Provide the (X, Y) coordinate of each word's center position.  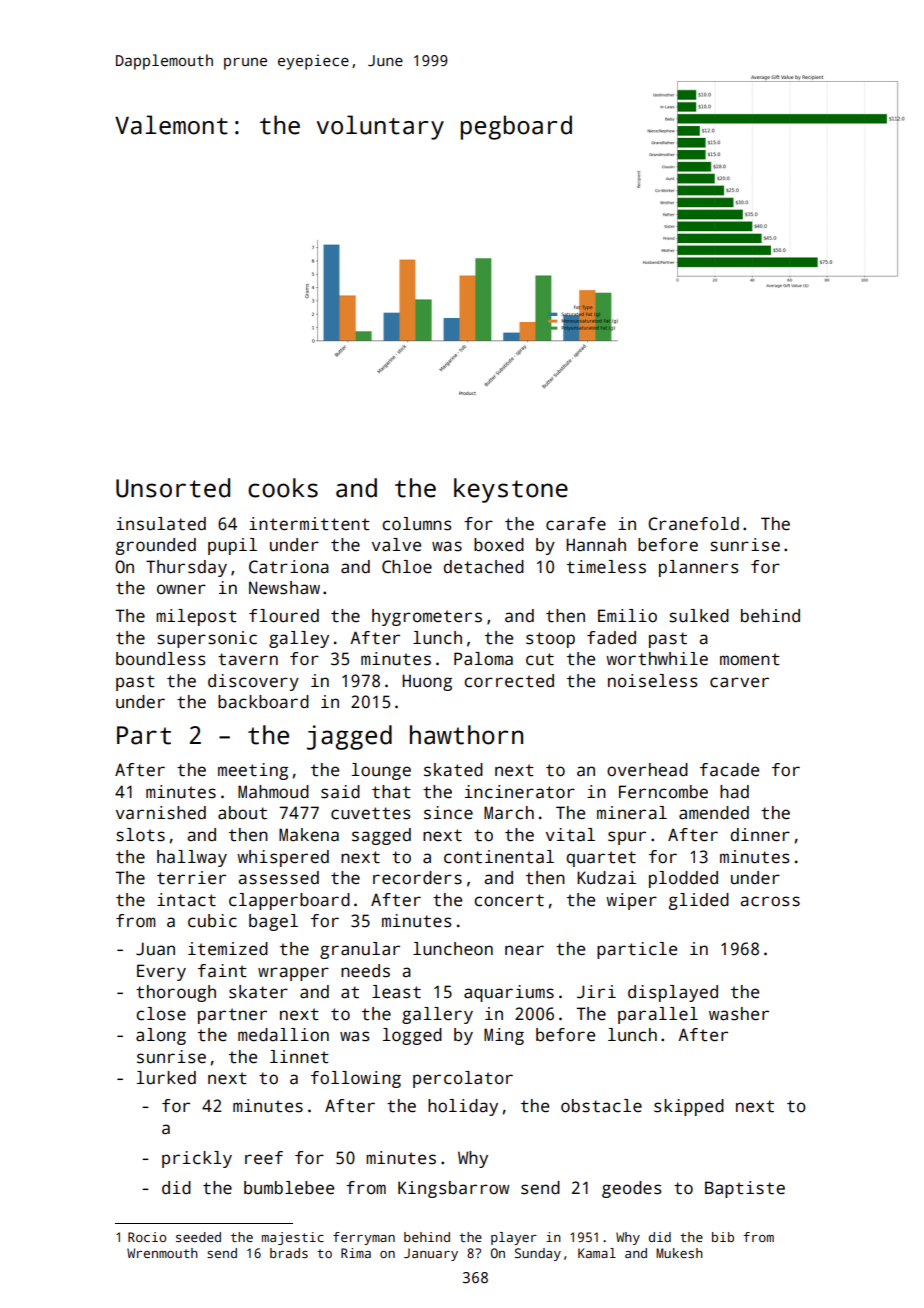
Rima (356, 1253)
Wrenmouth (162, 1253)
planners (699, 568)
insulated (161, 524)
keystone (511, 490)
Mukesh (679, 1253)
